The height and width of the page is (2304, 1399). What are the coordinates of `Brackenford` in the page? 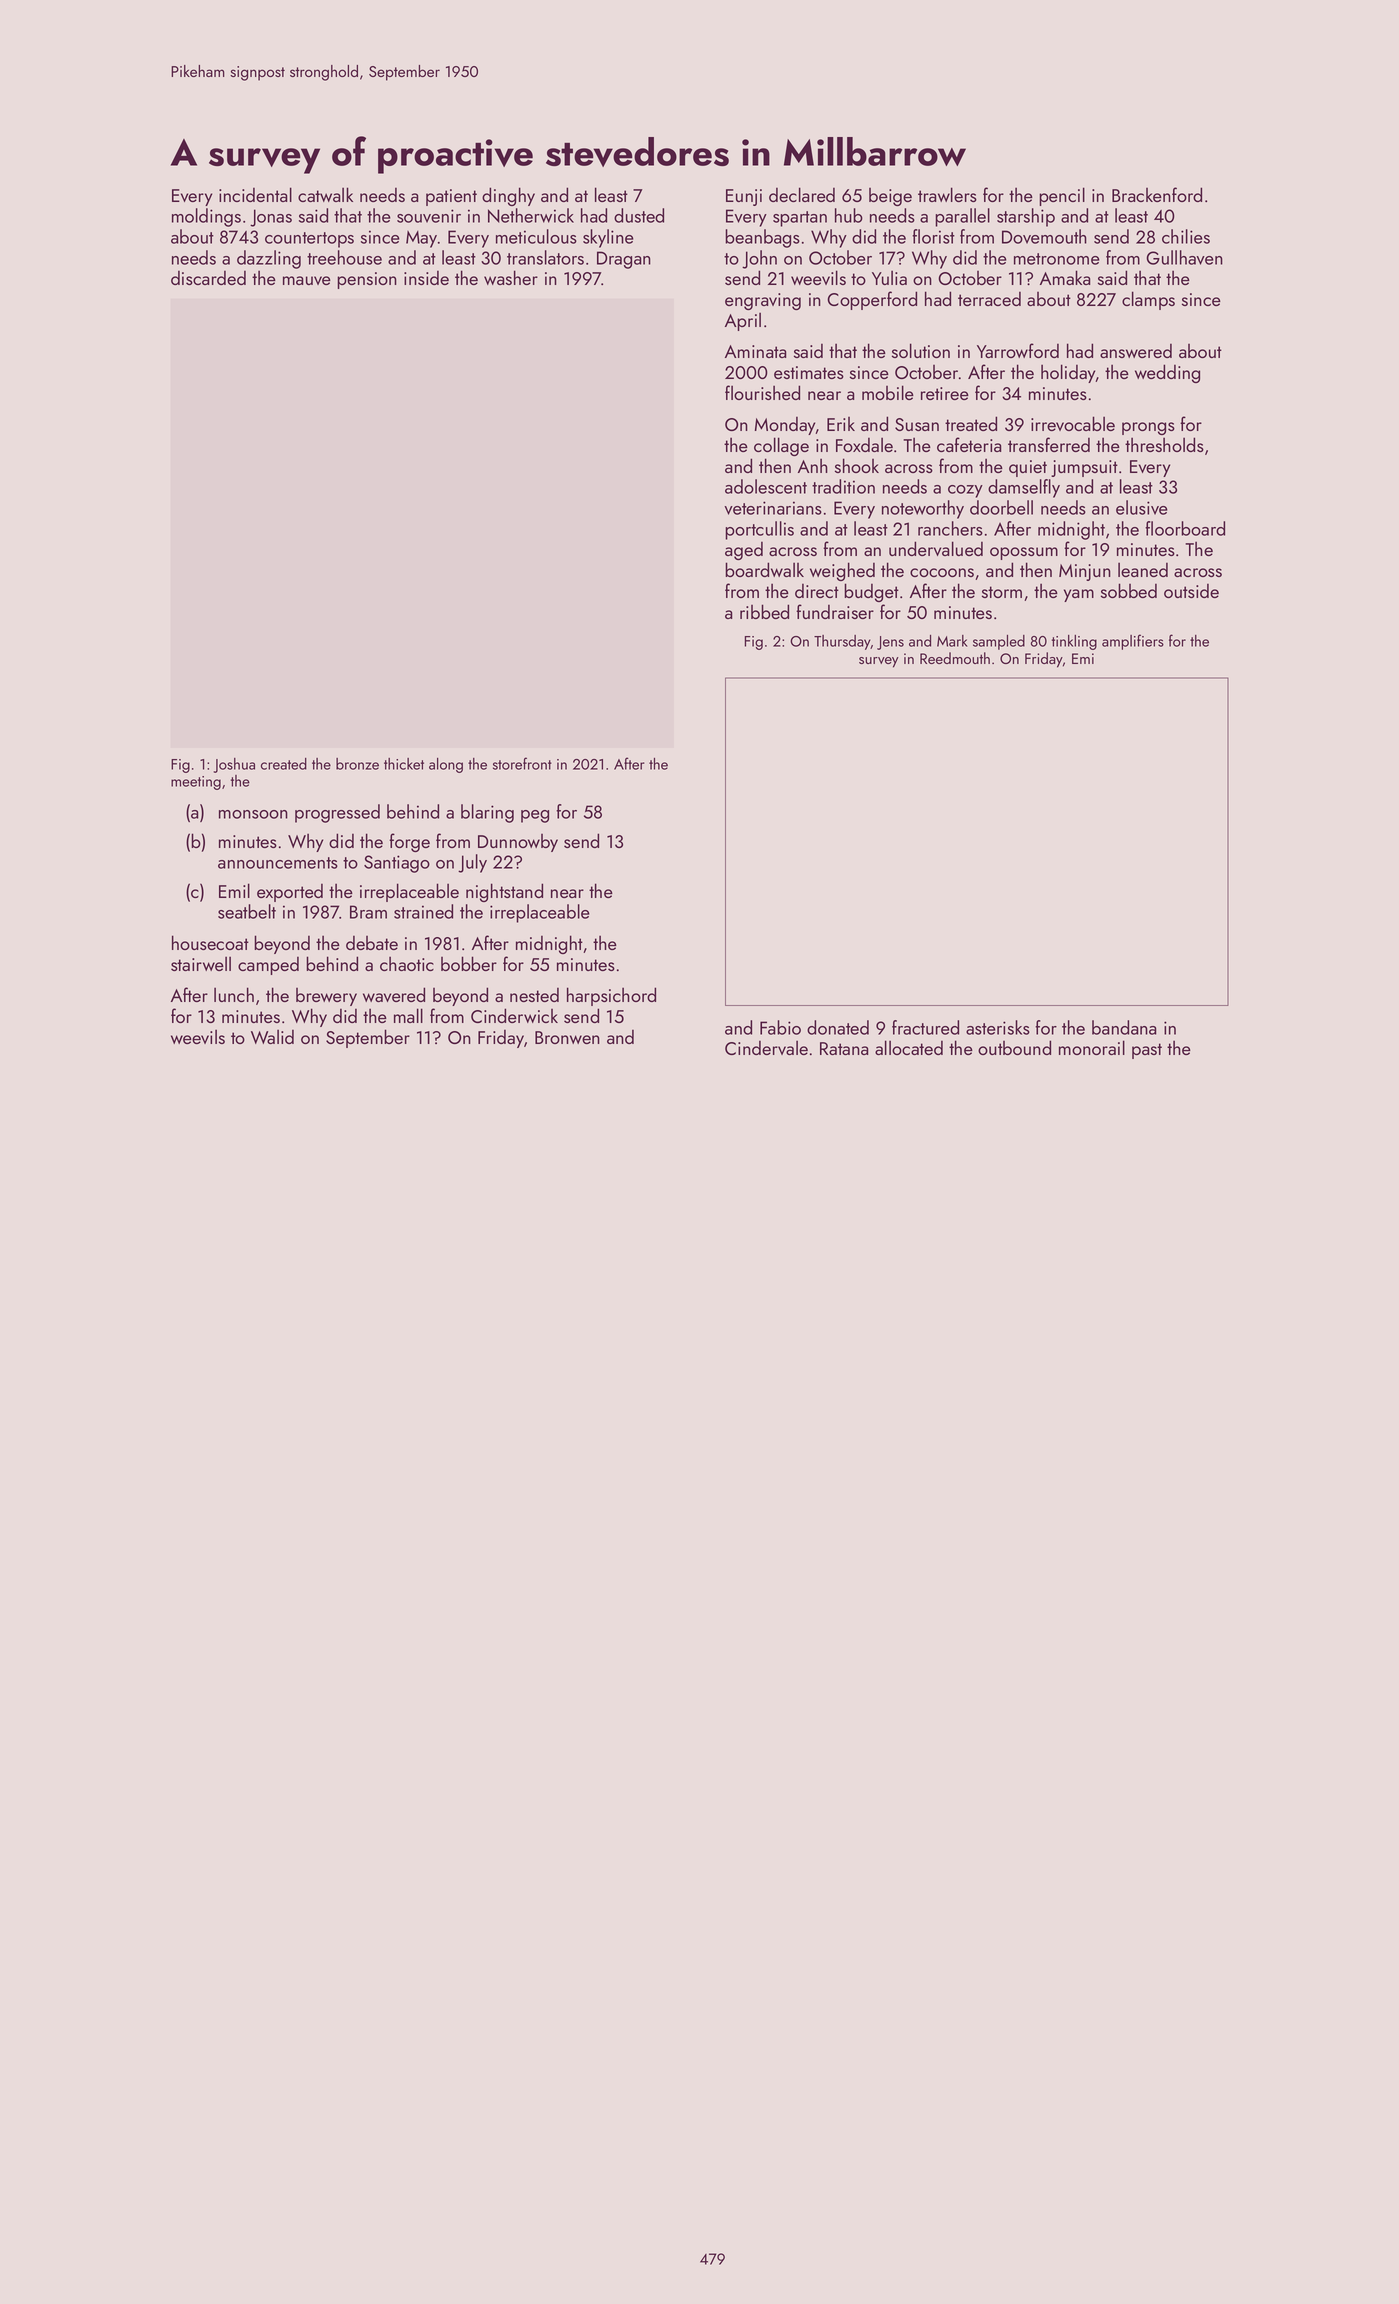 It's located at (1157, 194).
